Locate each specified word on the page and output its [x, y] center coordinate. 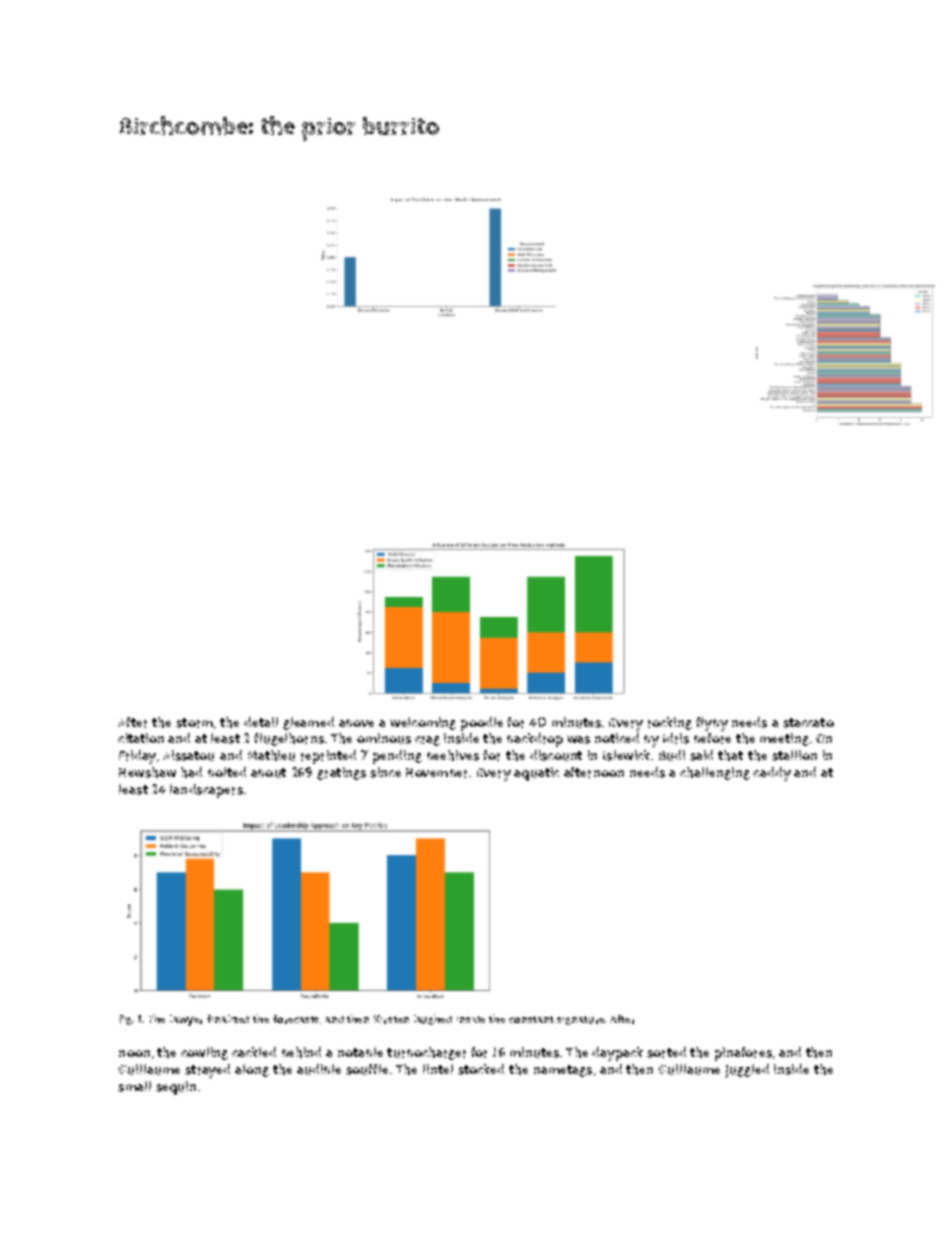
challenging [715, 773]
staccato [808, 723]
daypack [617, 1054]
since [385, 772]
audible [319, 1069]
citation [141, 738]
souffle [367, 1069]
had [191, 772]
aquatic [536, 774]
